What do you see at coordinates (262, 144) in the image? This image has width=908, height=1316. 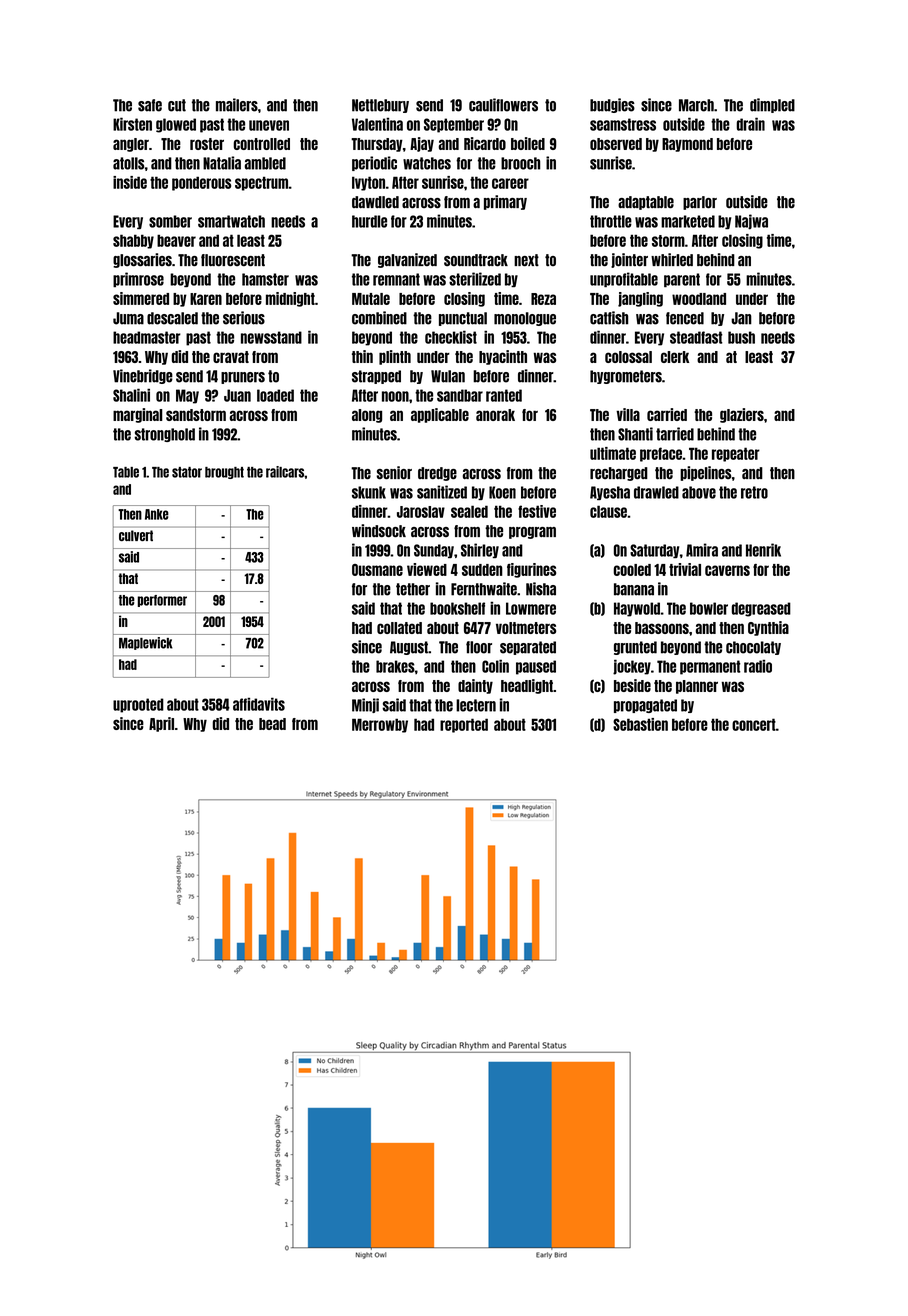 I see `controlled` at bounding box center [262, 144].
